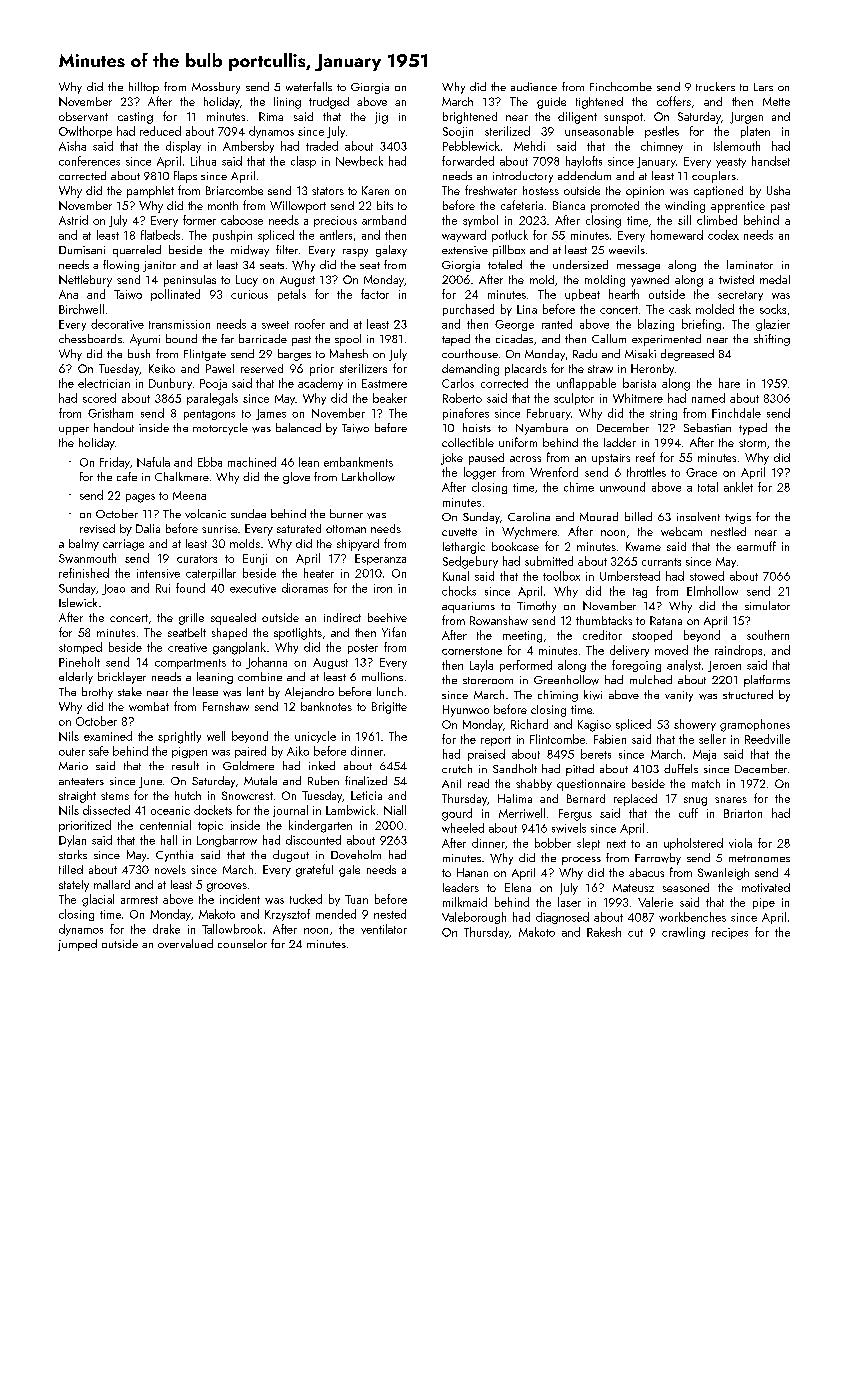  What do you see at coordinates (117, 324) in the page?
I see `decorative` at bounding box center [117, 324].
